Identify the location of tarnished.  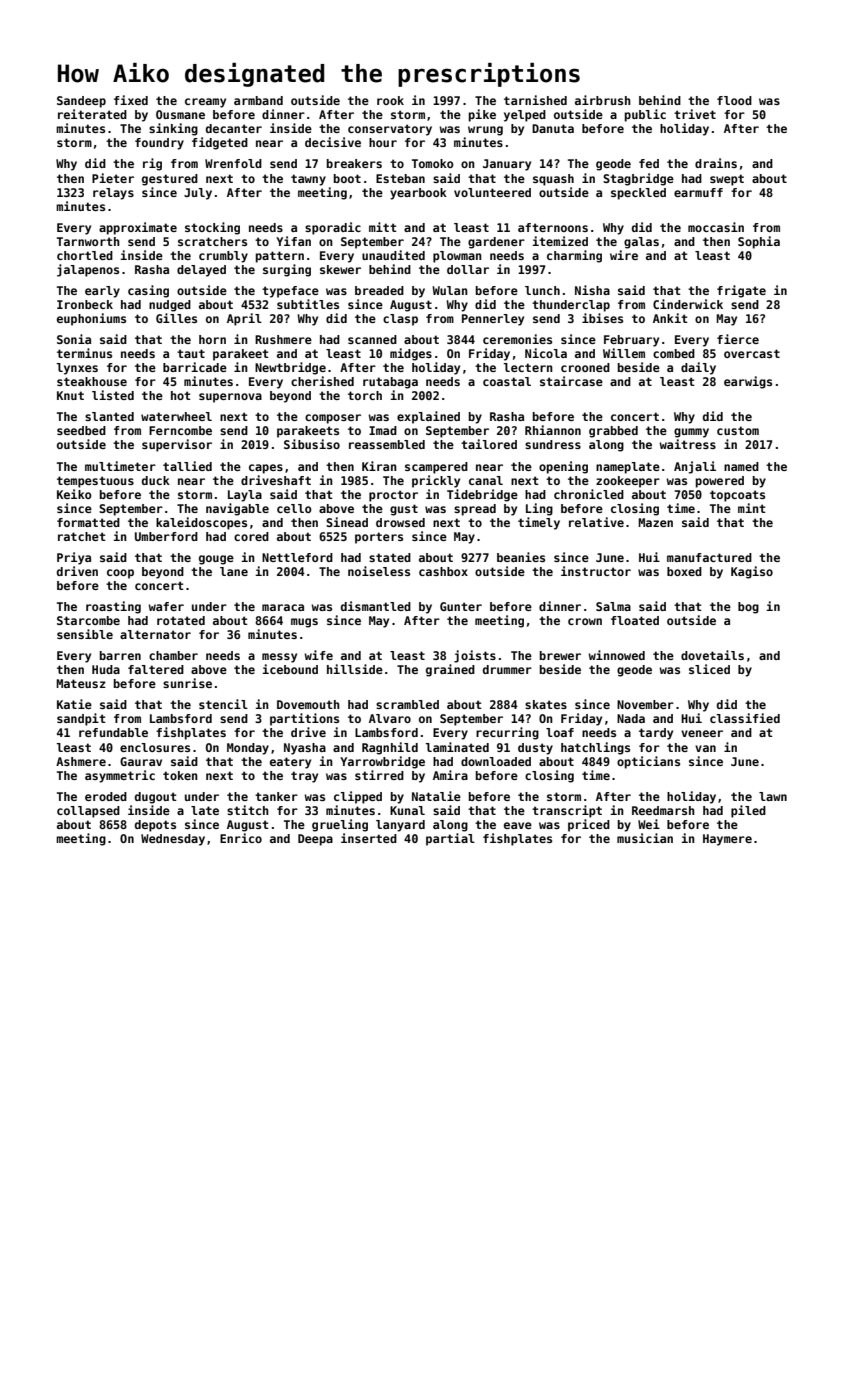
(535, 100).
